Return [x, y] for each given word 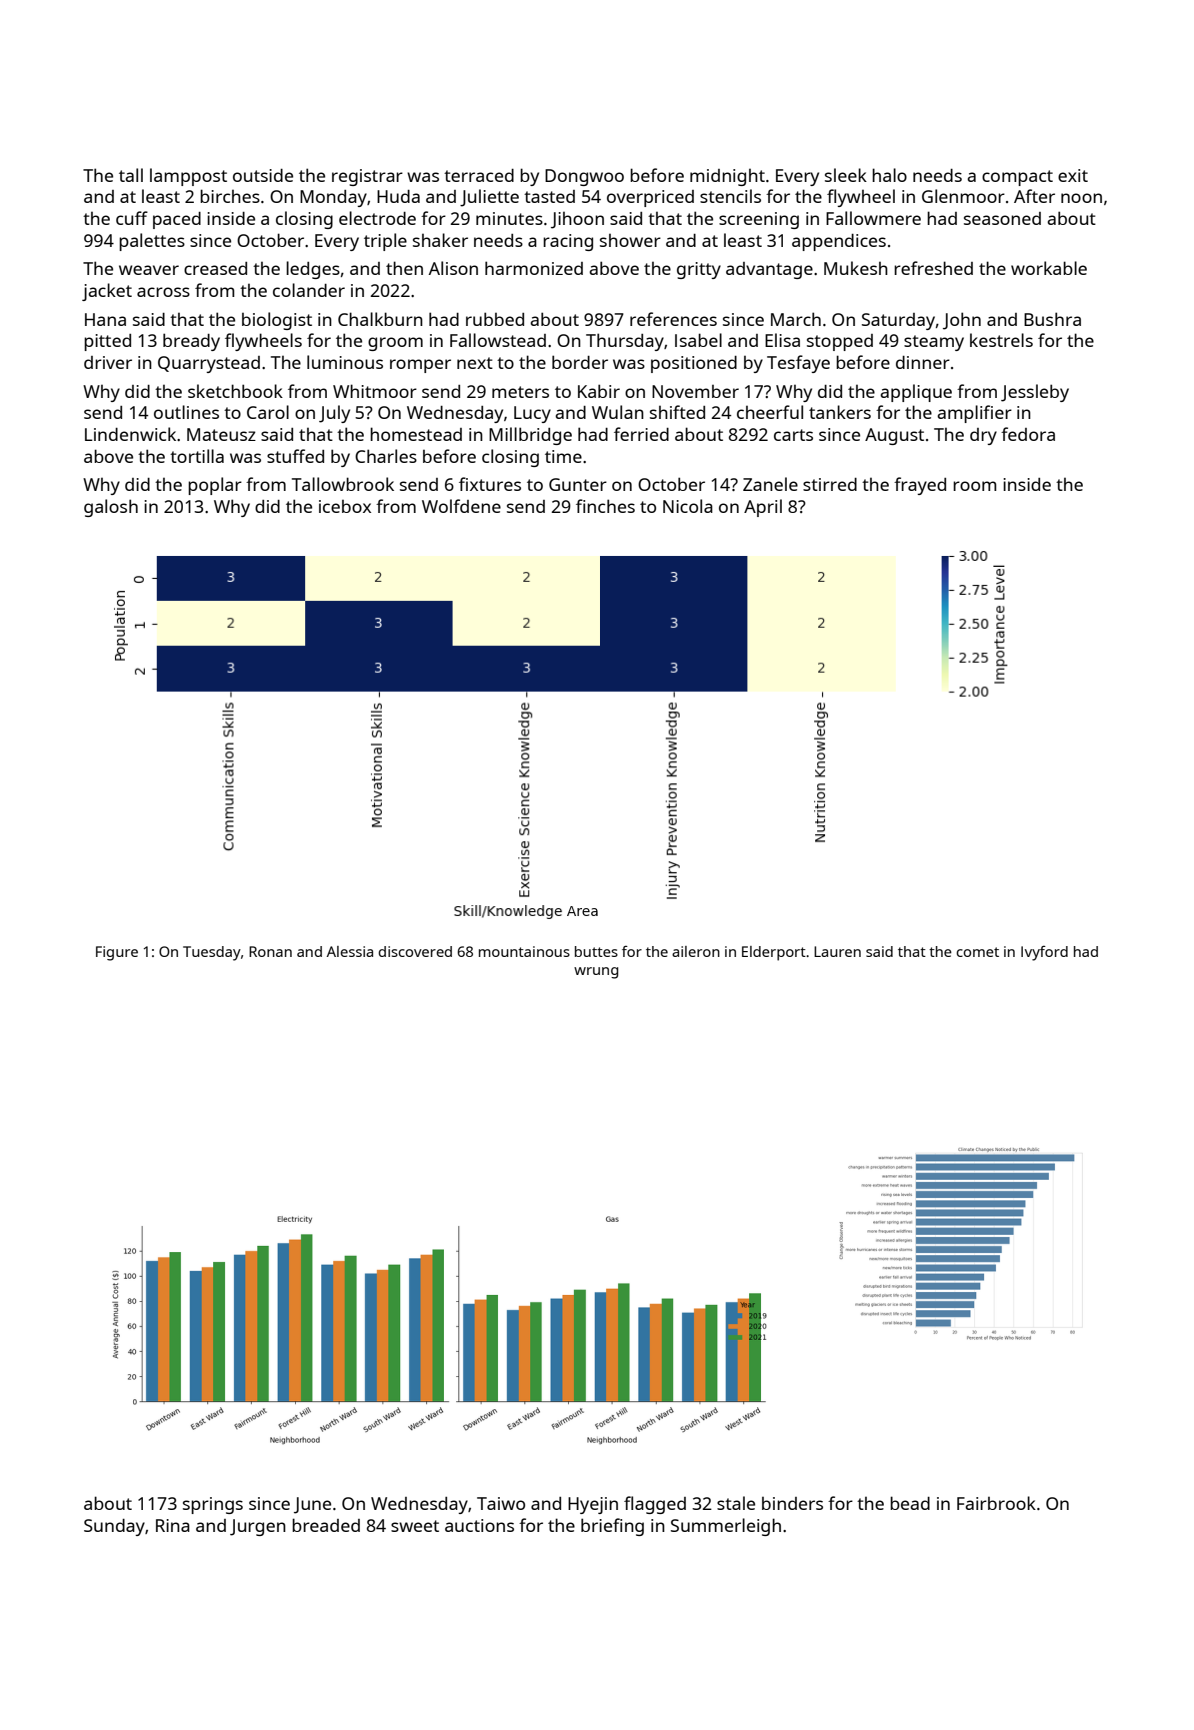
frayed [920, 486]
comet [977, 952]
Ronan [270, 951]
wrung [596, 973]
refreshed [933, 268]
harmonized [534, 268]
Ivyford [1044, 953]
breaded [326, 1525]
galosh [111, 508]
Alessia [350, 951]
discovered [415, 951]
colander [309, 290]
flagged [655, 1505]
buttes [596, 951]
